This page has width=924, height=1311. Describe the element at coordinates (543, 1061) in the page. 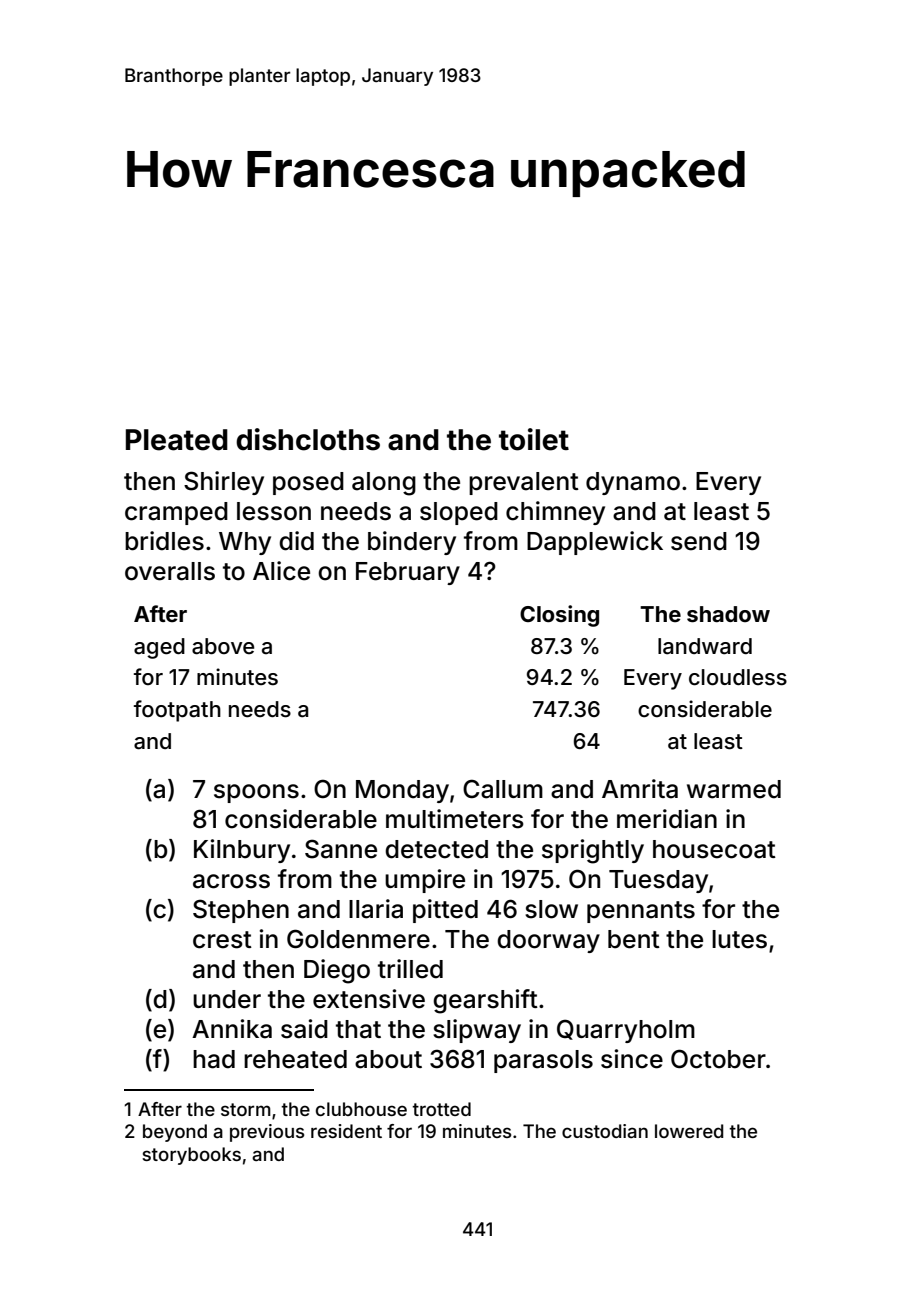

I see `parasols` at that location.
